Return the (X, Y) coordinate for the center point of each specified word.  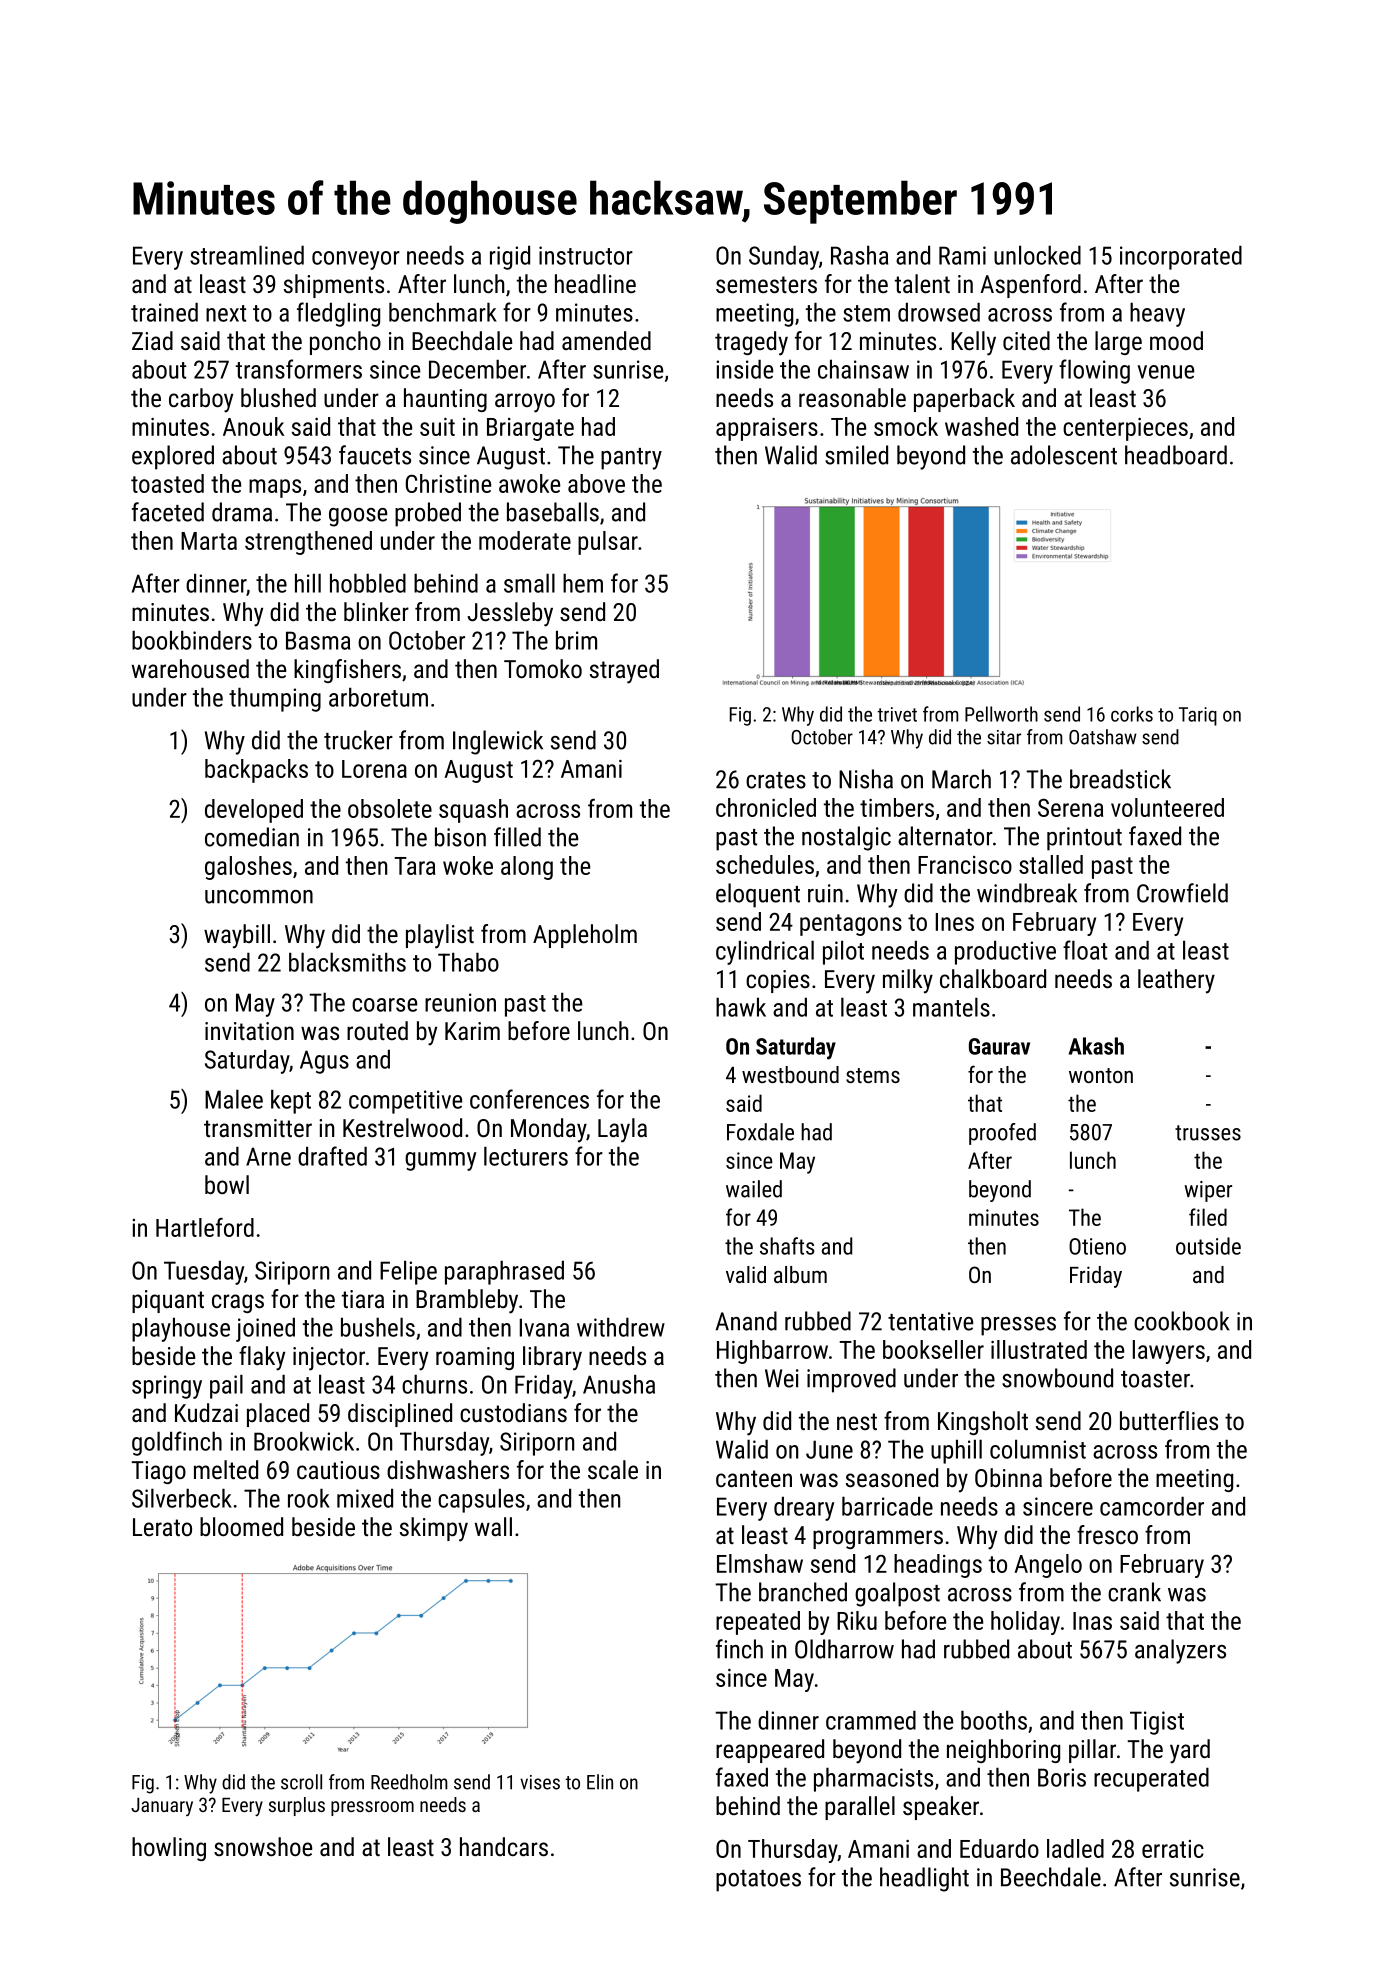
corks (1132, 714)
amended (606, 340)
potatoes (758, 1881)
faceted (168, 512)
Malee (234, 1099)
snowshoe (263, 1846)
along (527, 868)
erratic (1173, 1849)
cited (1026, 340)
